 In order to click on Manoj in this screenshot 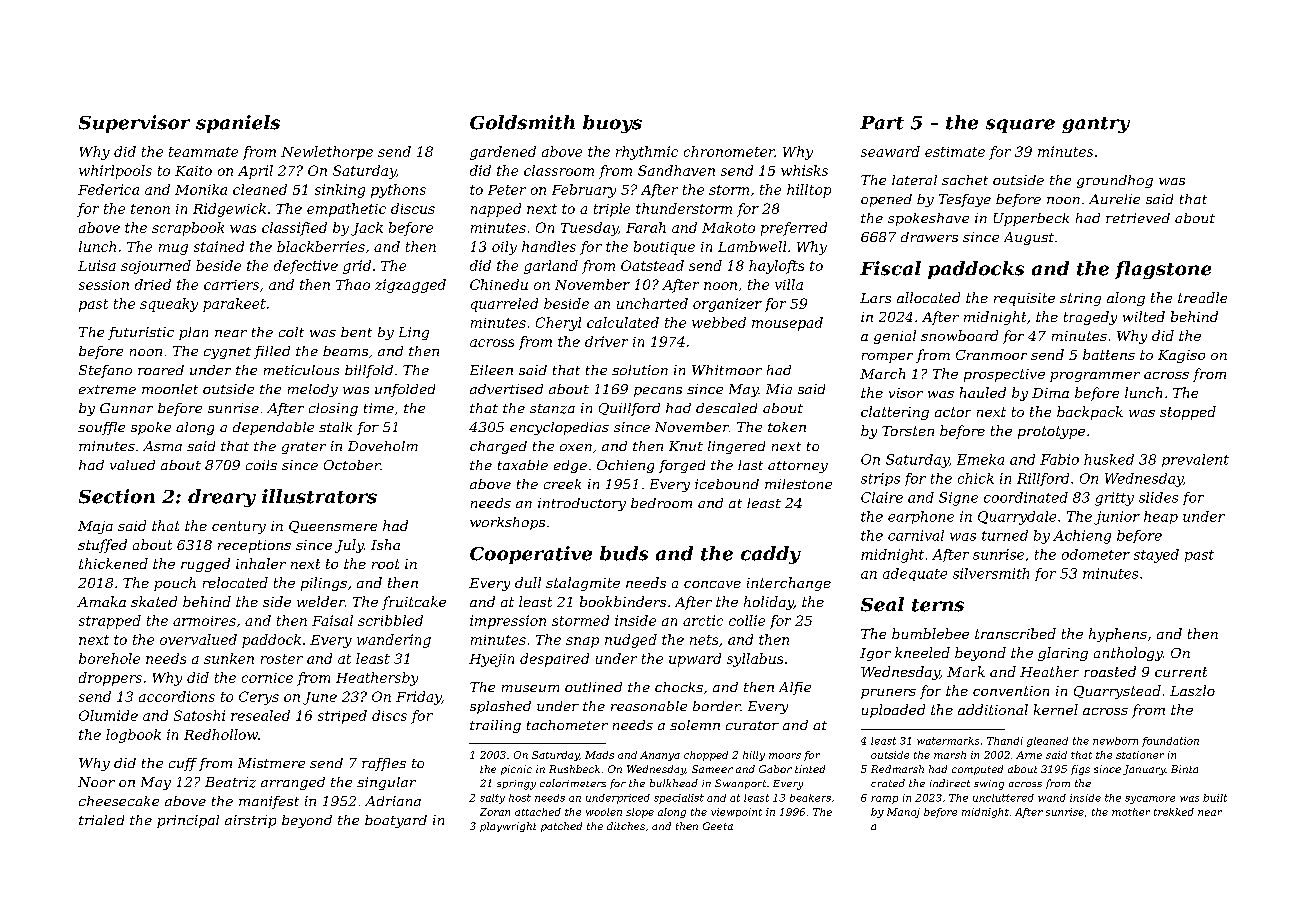, I will do `click(903, 813)`.
